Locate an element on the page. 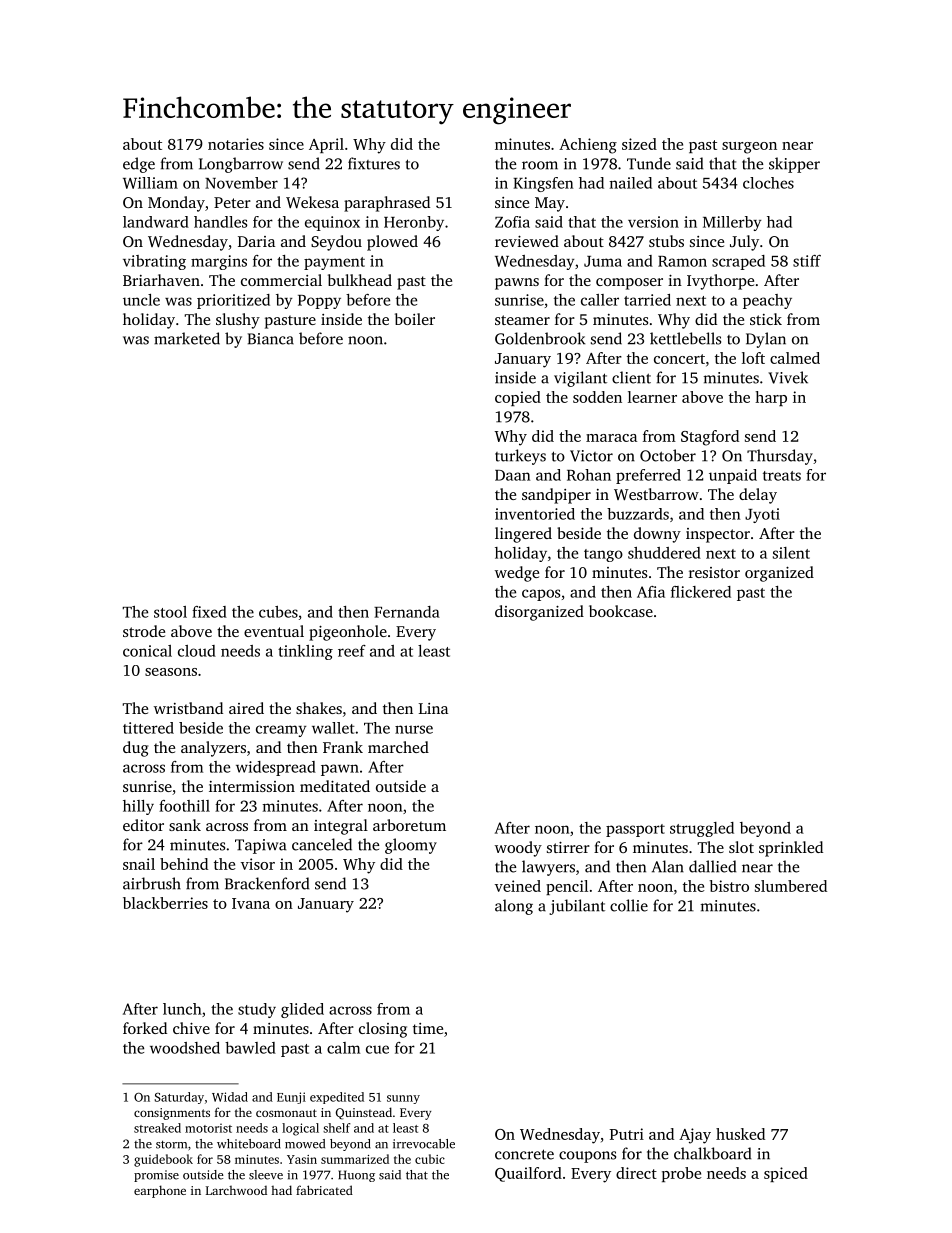 Image resolution: width=952 pixels, height=1233 pixels. surgeon is located at coordinates (749, 148).
